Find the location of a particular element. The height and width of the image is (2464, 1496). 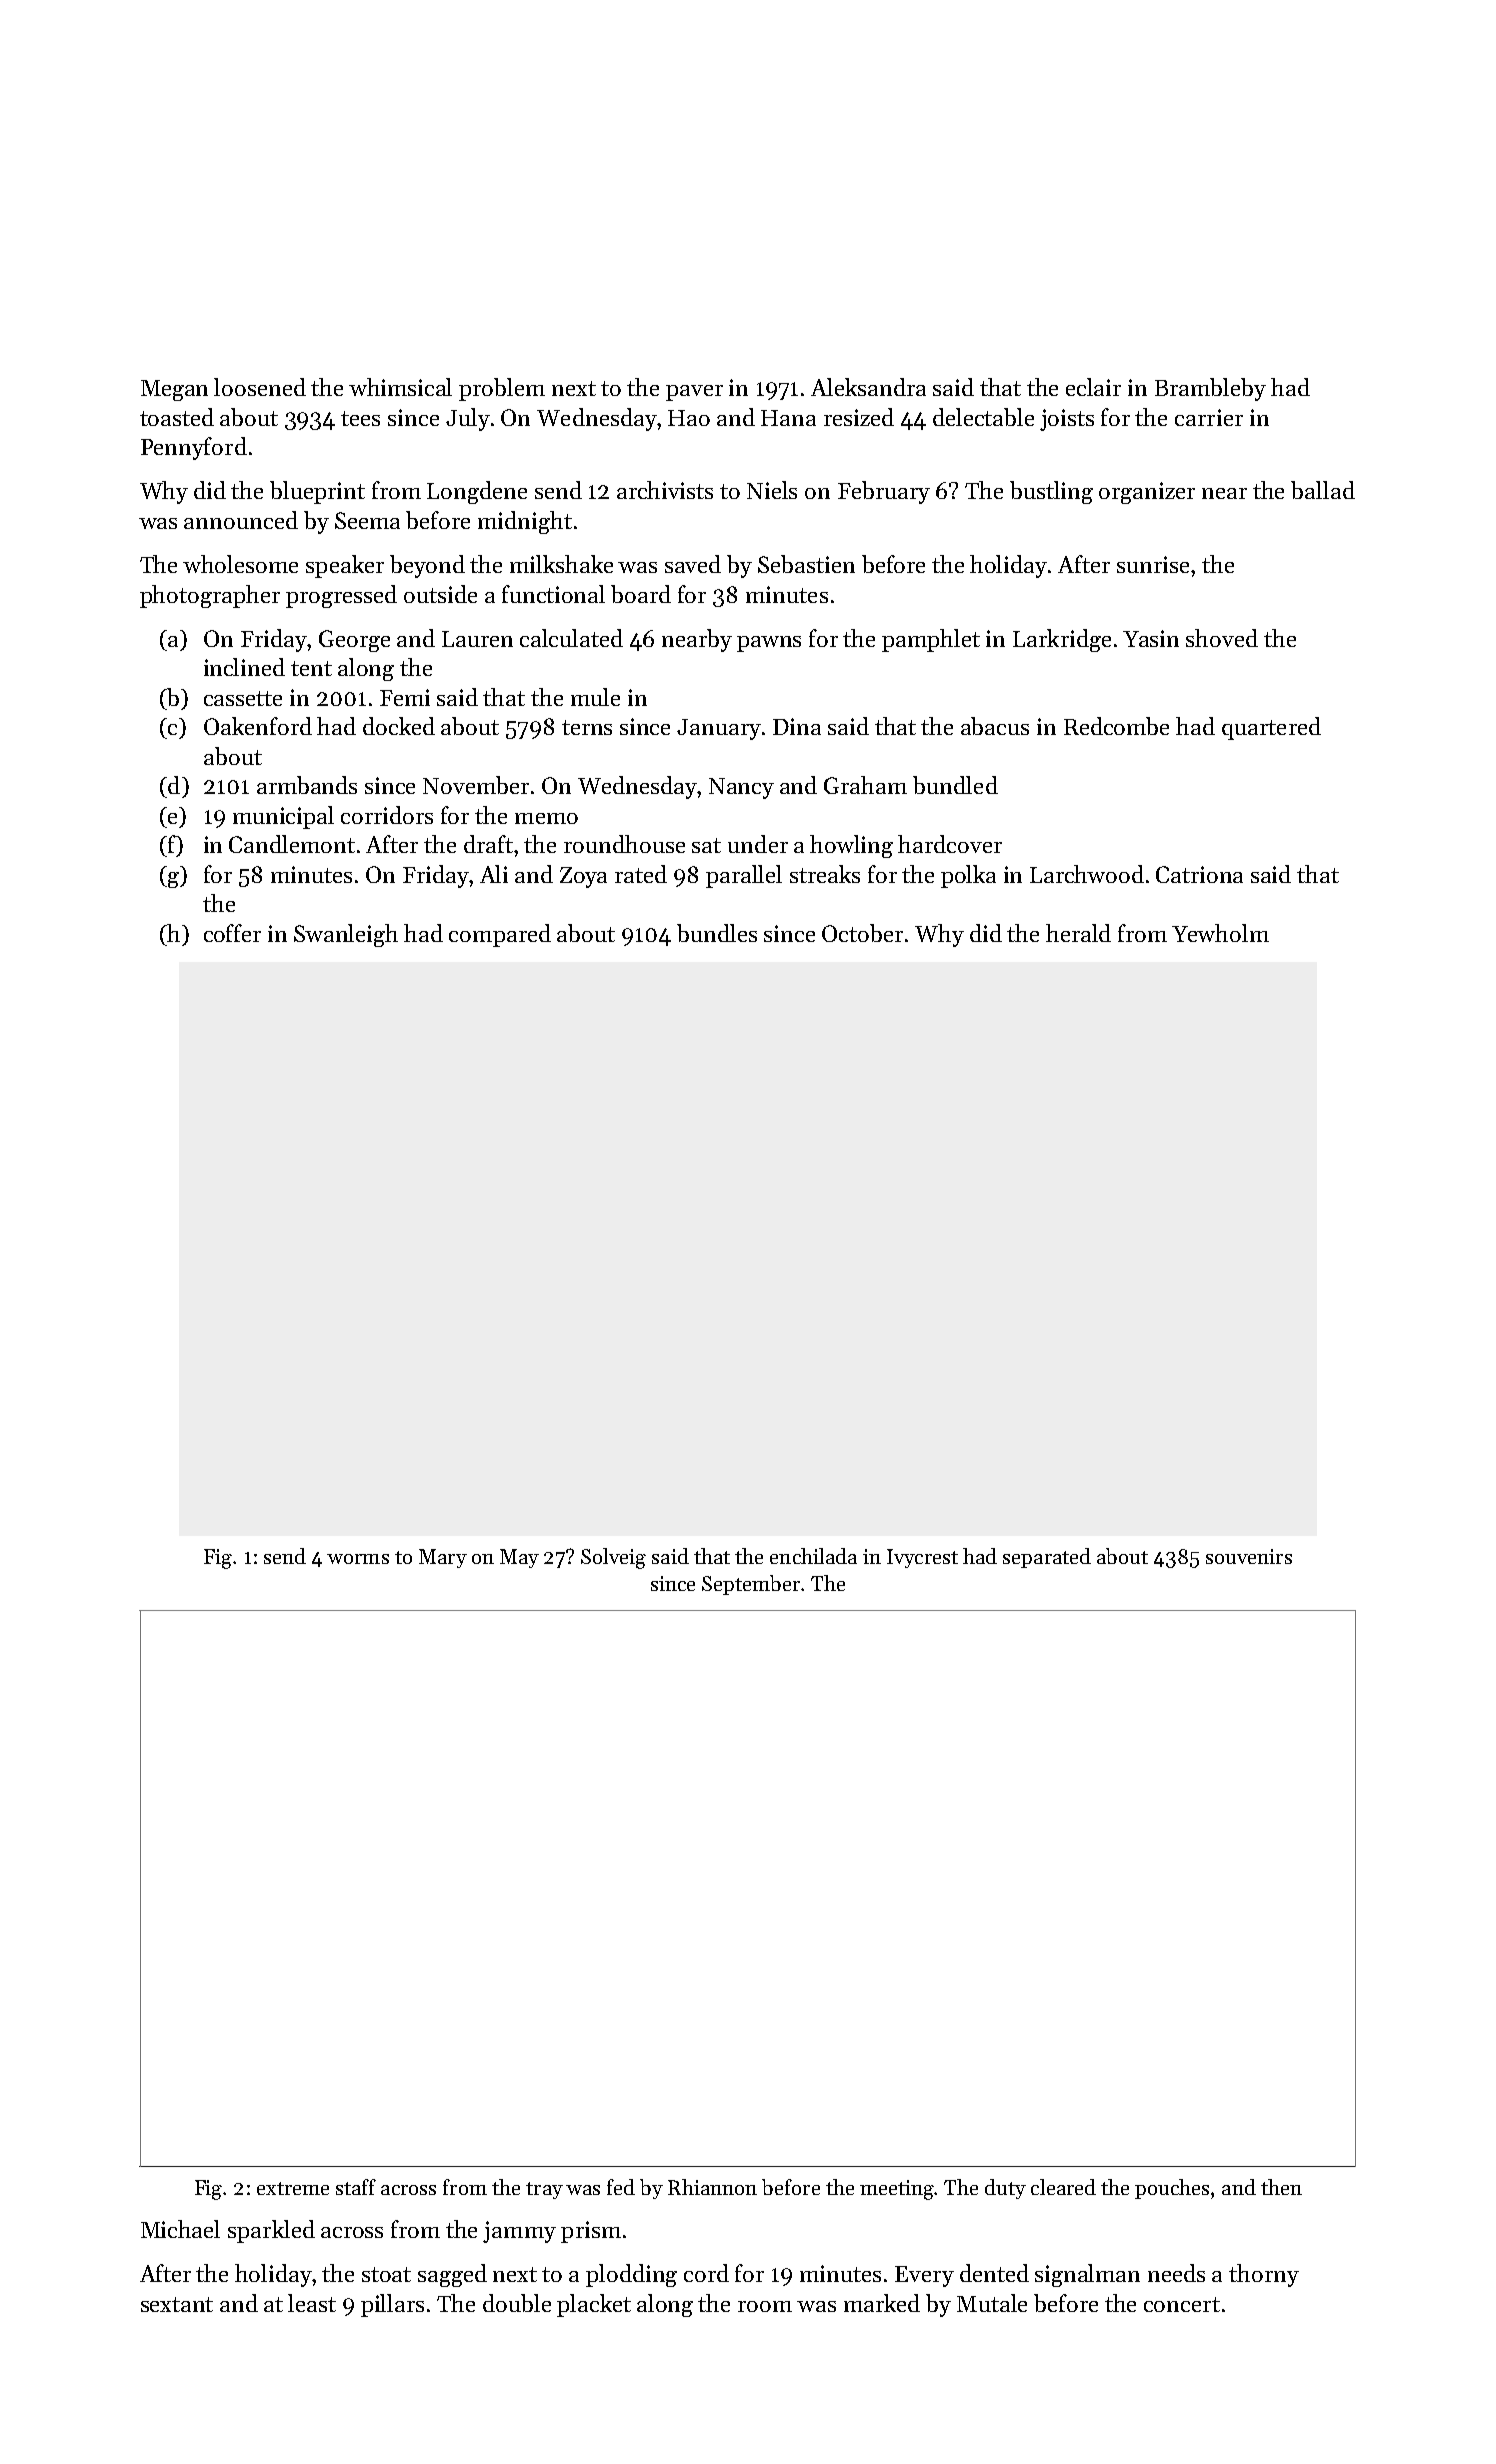

whimsical is located at coordinates (400, 387).
